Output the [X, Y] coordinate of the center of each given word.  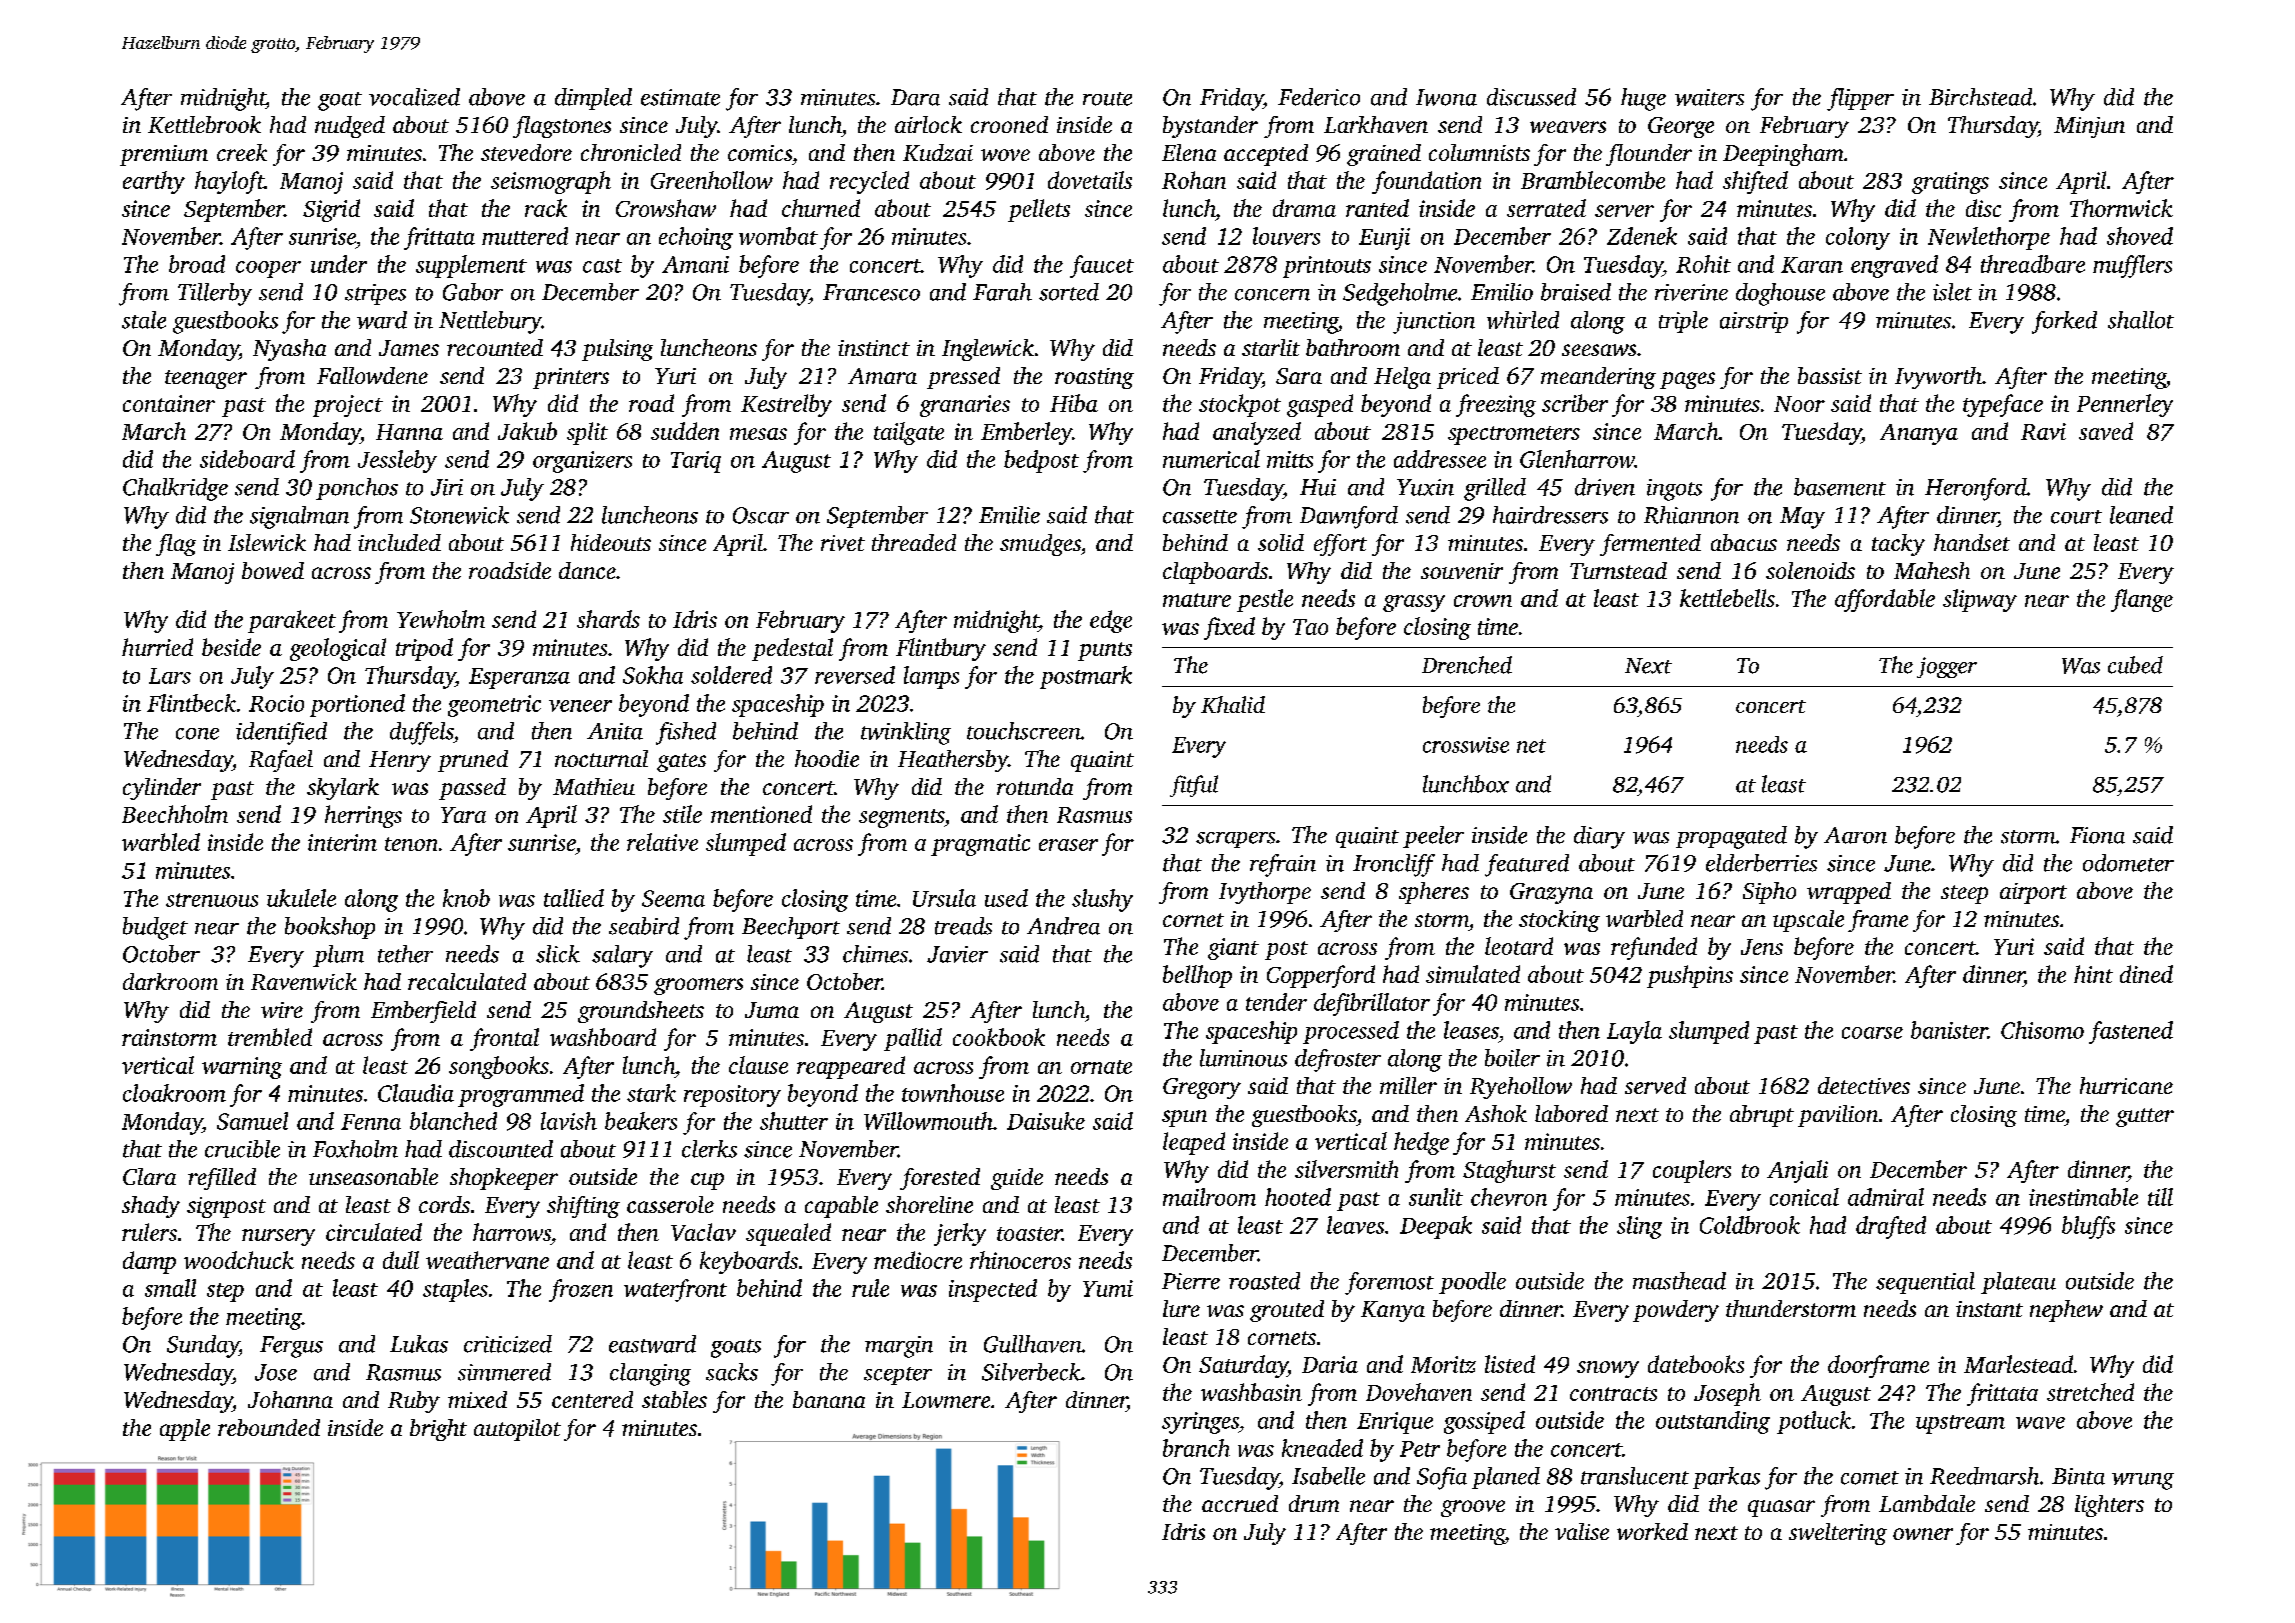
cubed [2135, 665]
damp [149, 1262]
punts [1105, 651]
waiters [1709, 97]
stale [144, 320]
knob [466, 898]
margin [899, 1347]
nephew [2066, 1311]
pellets [1039, 210]
